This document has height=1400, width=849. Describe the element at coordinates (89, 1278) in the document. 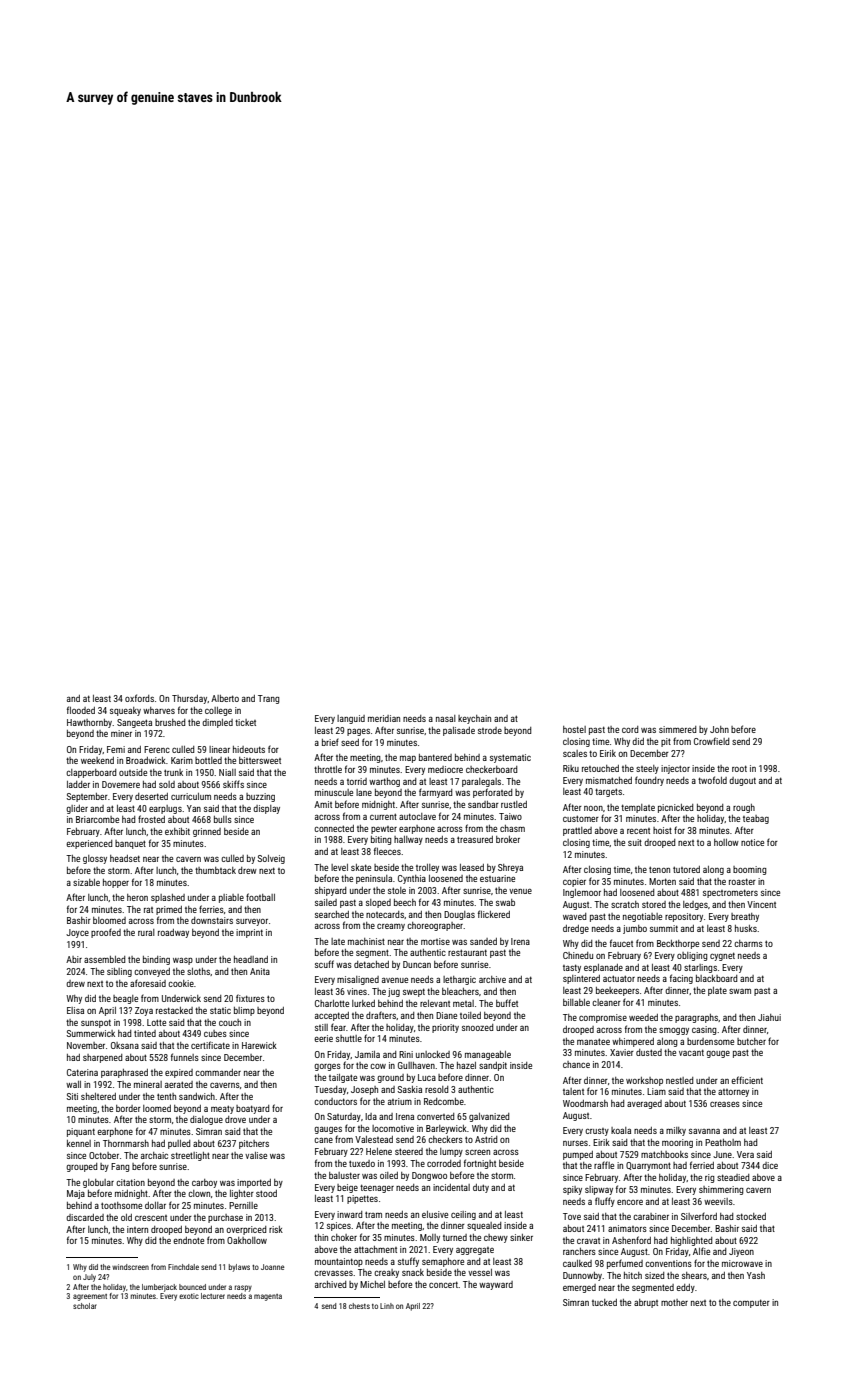

I see `July` at that location.
